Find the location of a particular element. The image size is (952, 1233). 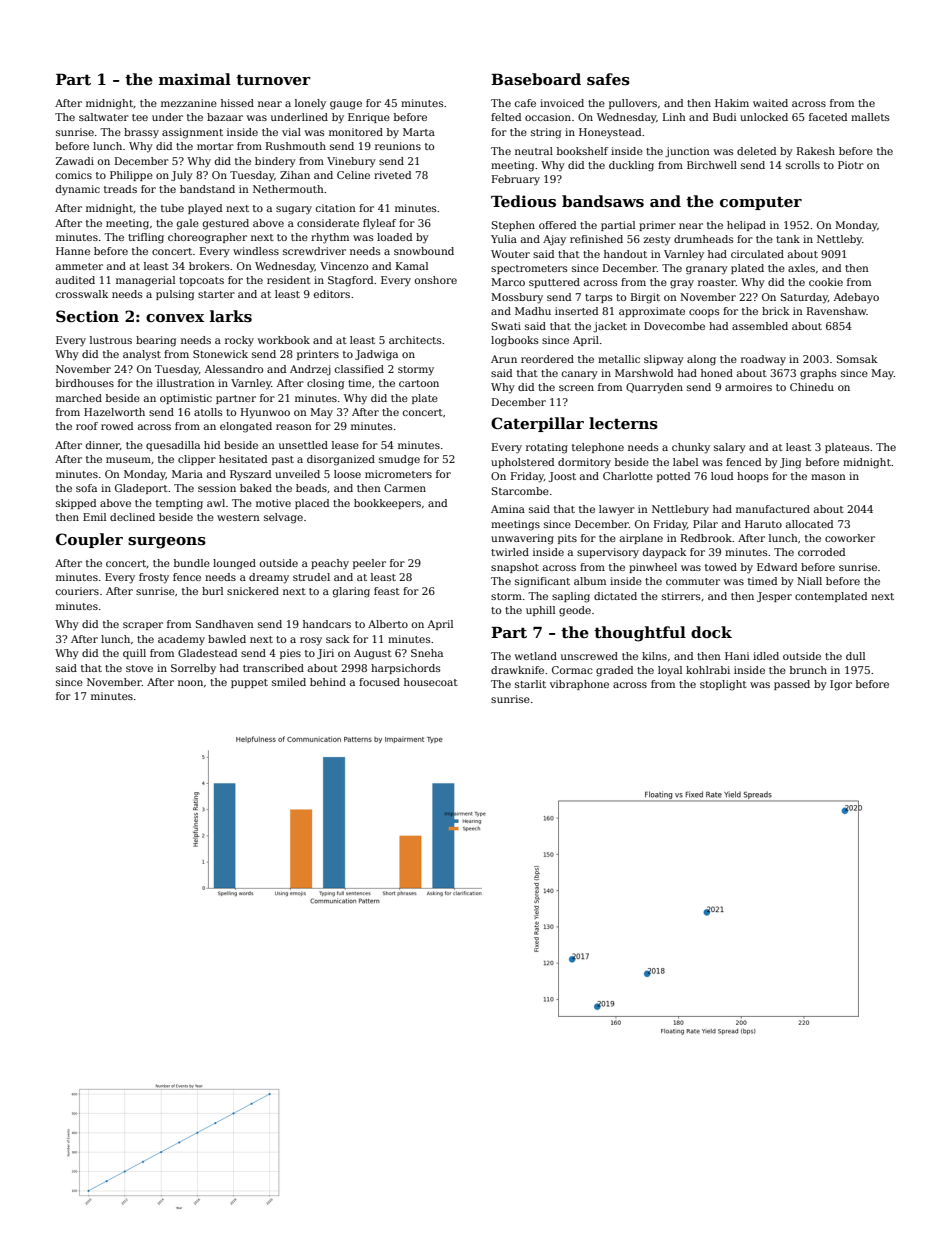

invoiced is located at coordinates (562, 103).
